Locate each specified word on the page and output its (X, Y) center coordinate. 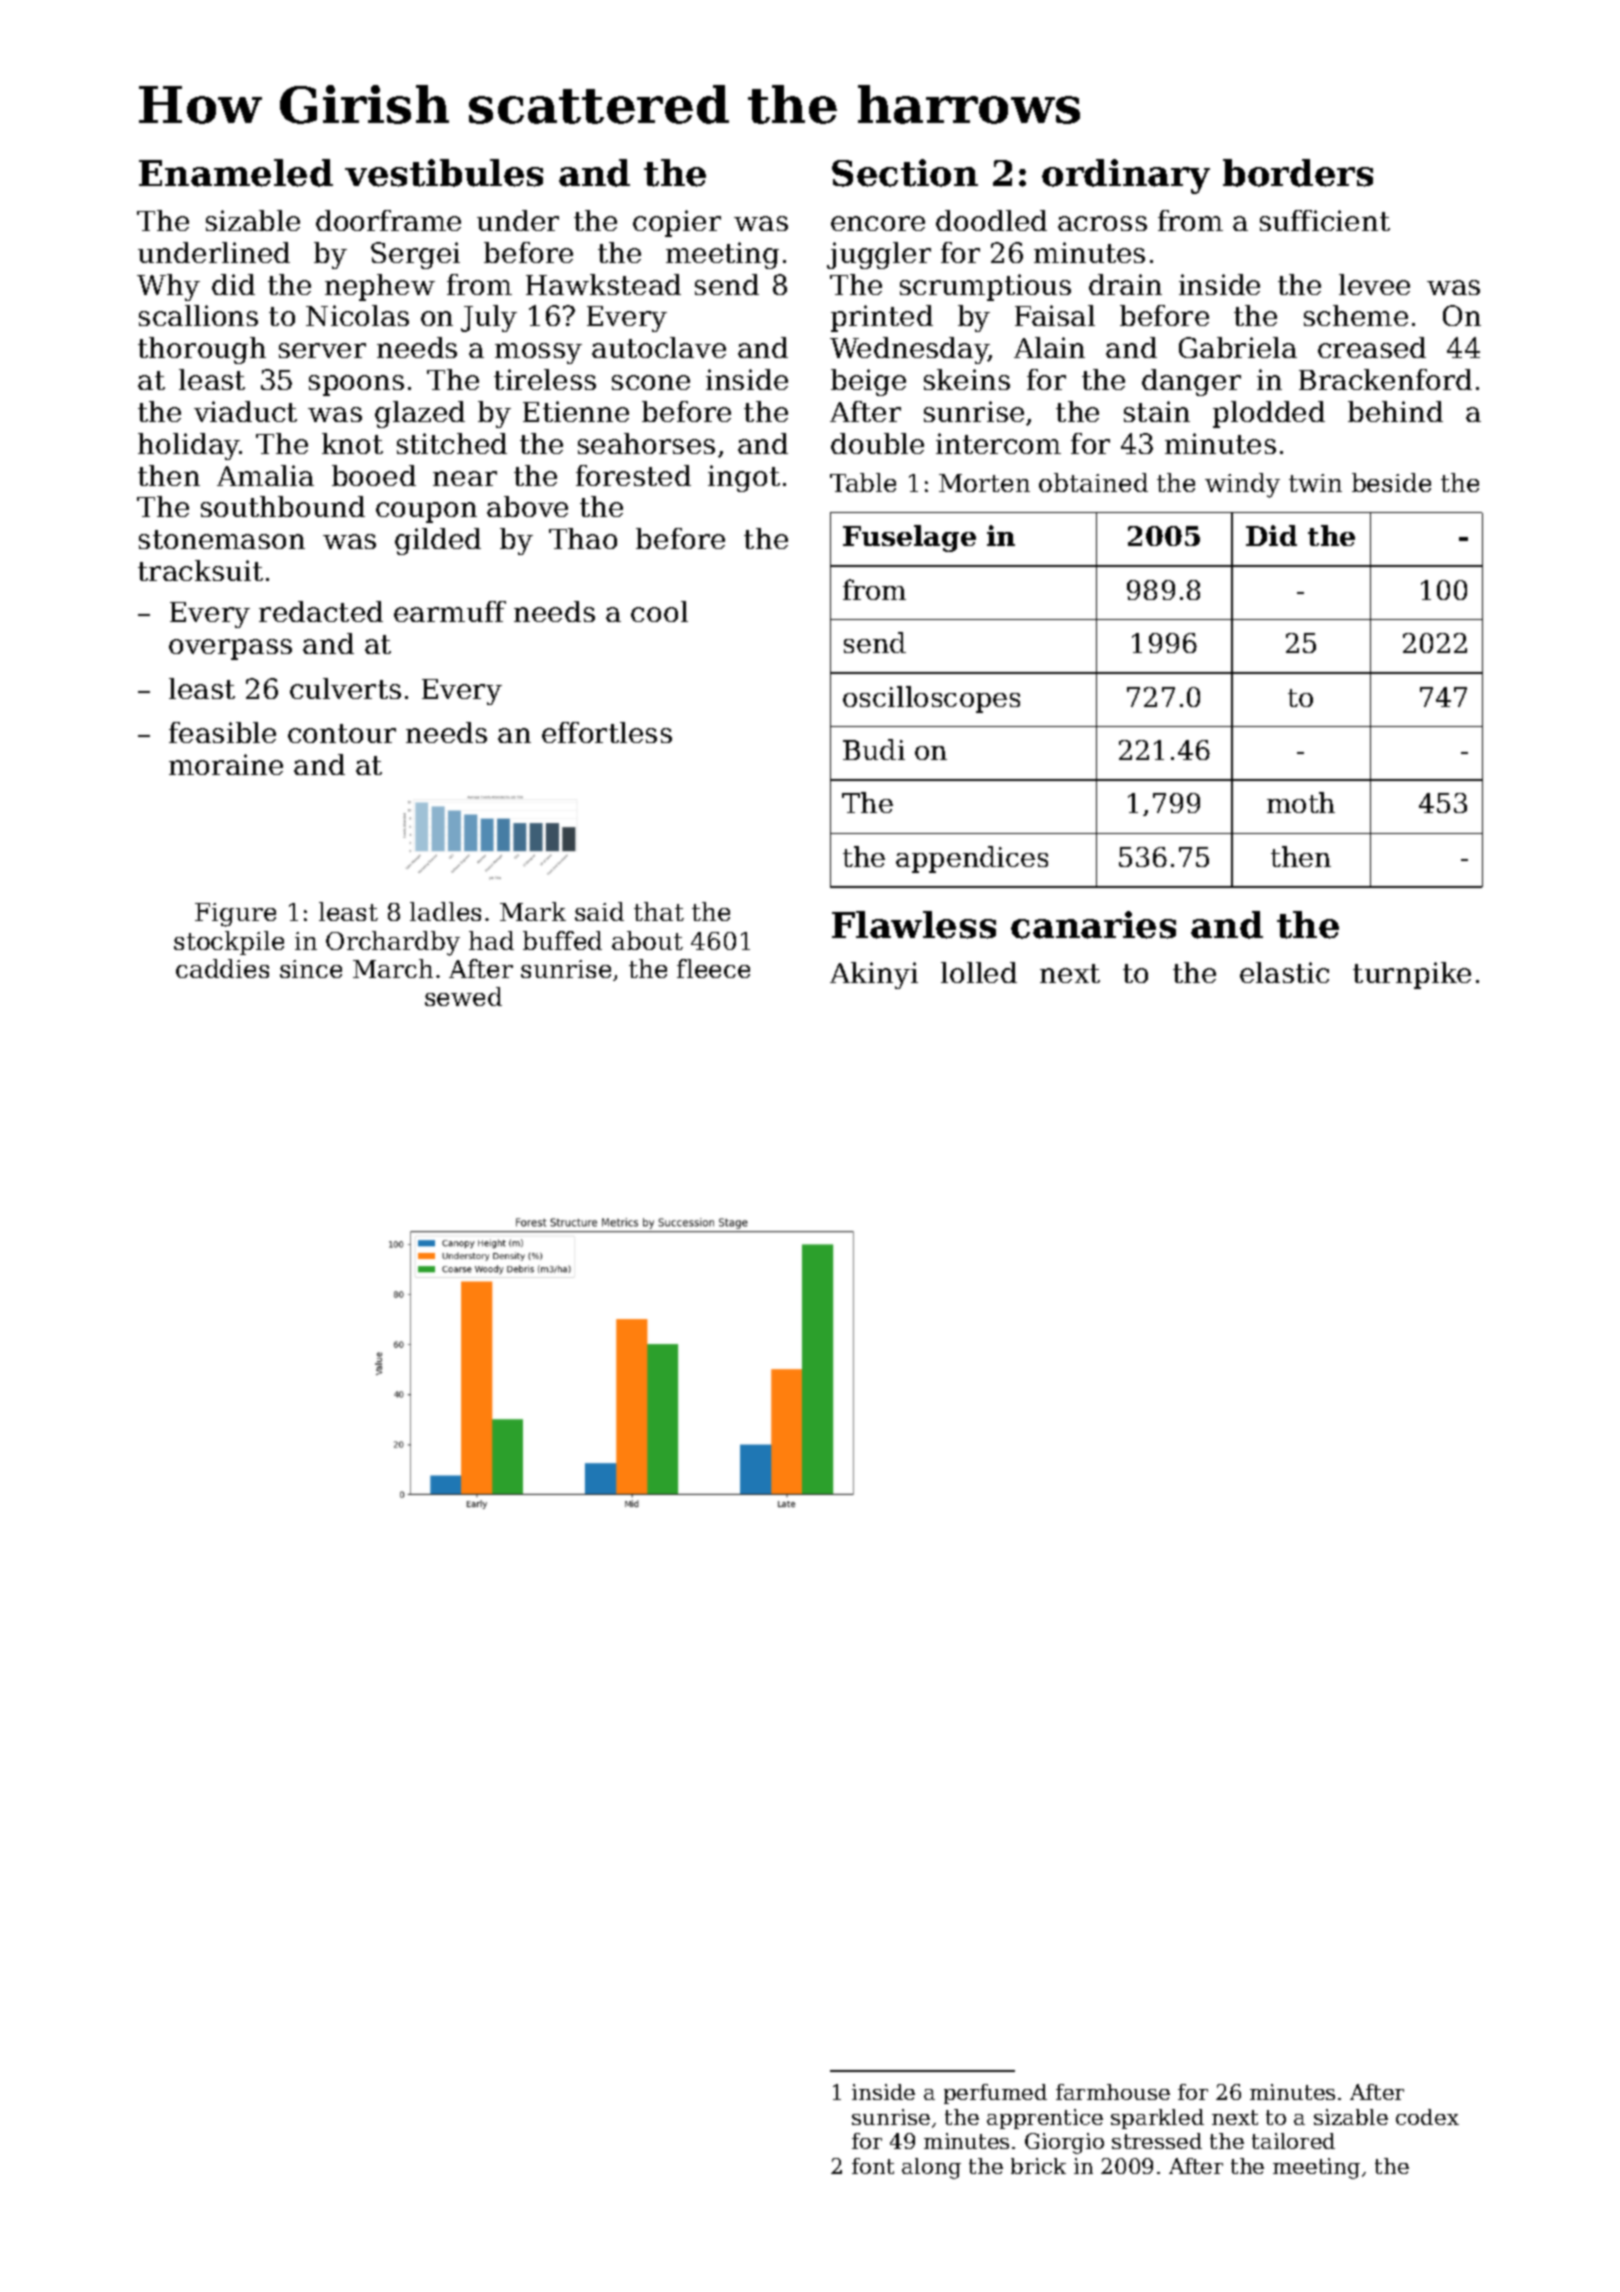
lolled (979, 972)
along (931, 2168)
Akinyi (874, 975)
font (873, 2166)
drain (1125, 284)
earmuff (450, 611)
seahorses (646, 443)
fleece (713, 968)
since (311, 969)
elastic (1284, 972)
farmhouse (1113, 2092)
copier (677, 223)
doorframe (388, 220)
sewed (463, 996)
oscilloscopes (931, 699)
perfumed (995, 2094)
